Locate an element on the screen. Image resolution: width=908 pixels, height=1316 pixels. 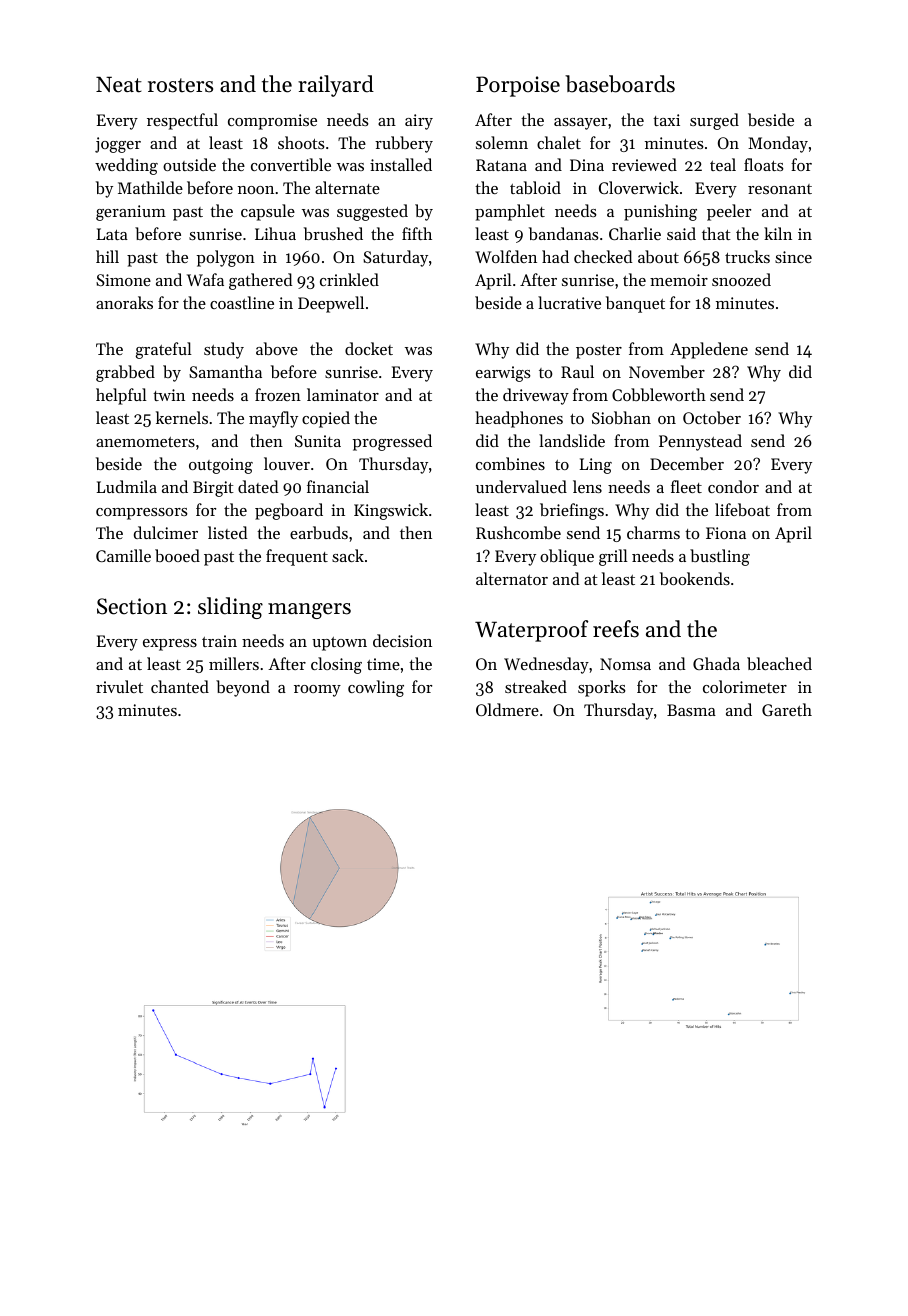
earwigs is located at coordinates (503, 374).
